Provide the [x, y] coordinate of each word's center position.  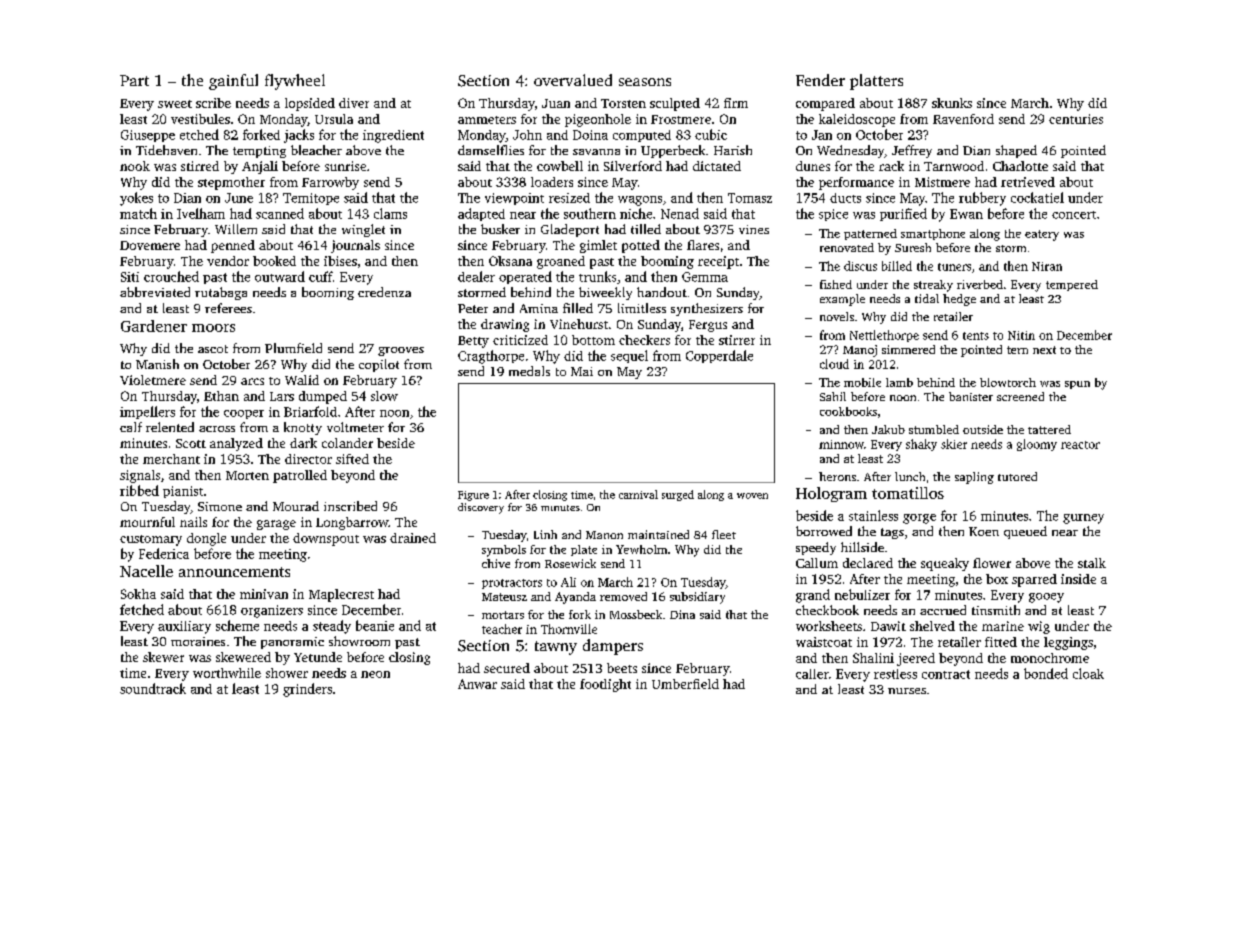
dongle [206, 539]
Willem [236, 229]
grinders [307, 690]
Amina [539, 308]
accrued [943, 610]
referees [228, 308]
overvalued [573, 80]
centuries [1076, 119]
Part [134, 80]
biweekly [605, 293]
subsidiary [697, 598]
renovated [847, 247]
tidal [927, 298]
